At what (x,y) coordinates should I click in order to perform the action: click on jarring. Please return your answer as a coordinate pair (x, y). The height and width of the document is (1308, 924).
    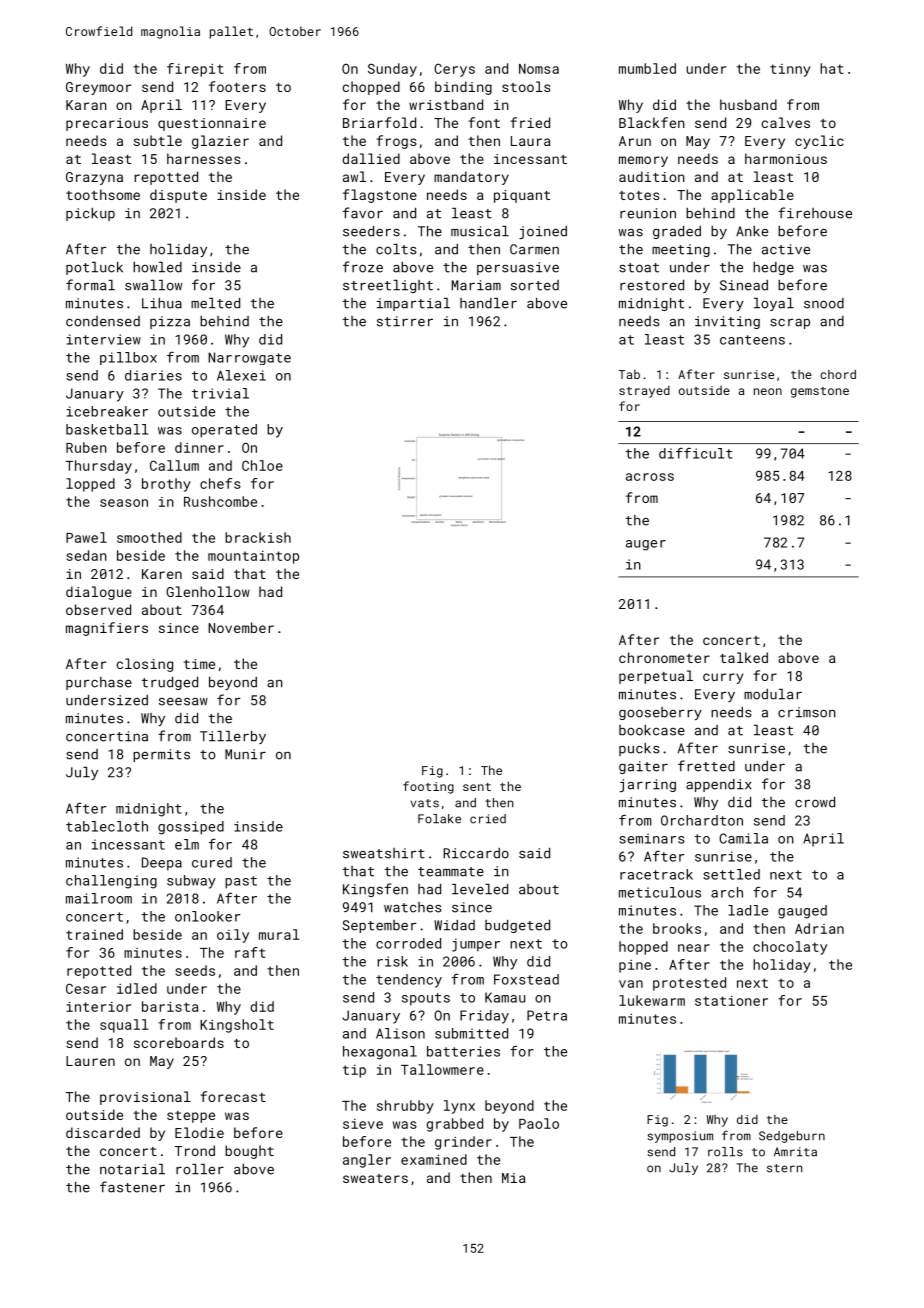
    Looking at the image, I should click on (648, 785).
